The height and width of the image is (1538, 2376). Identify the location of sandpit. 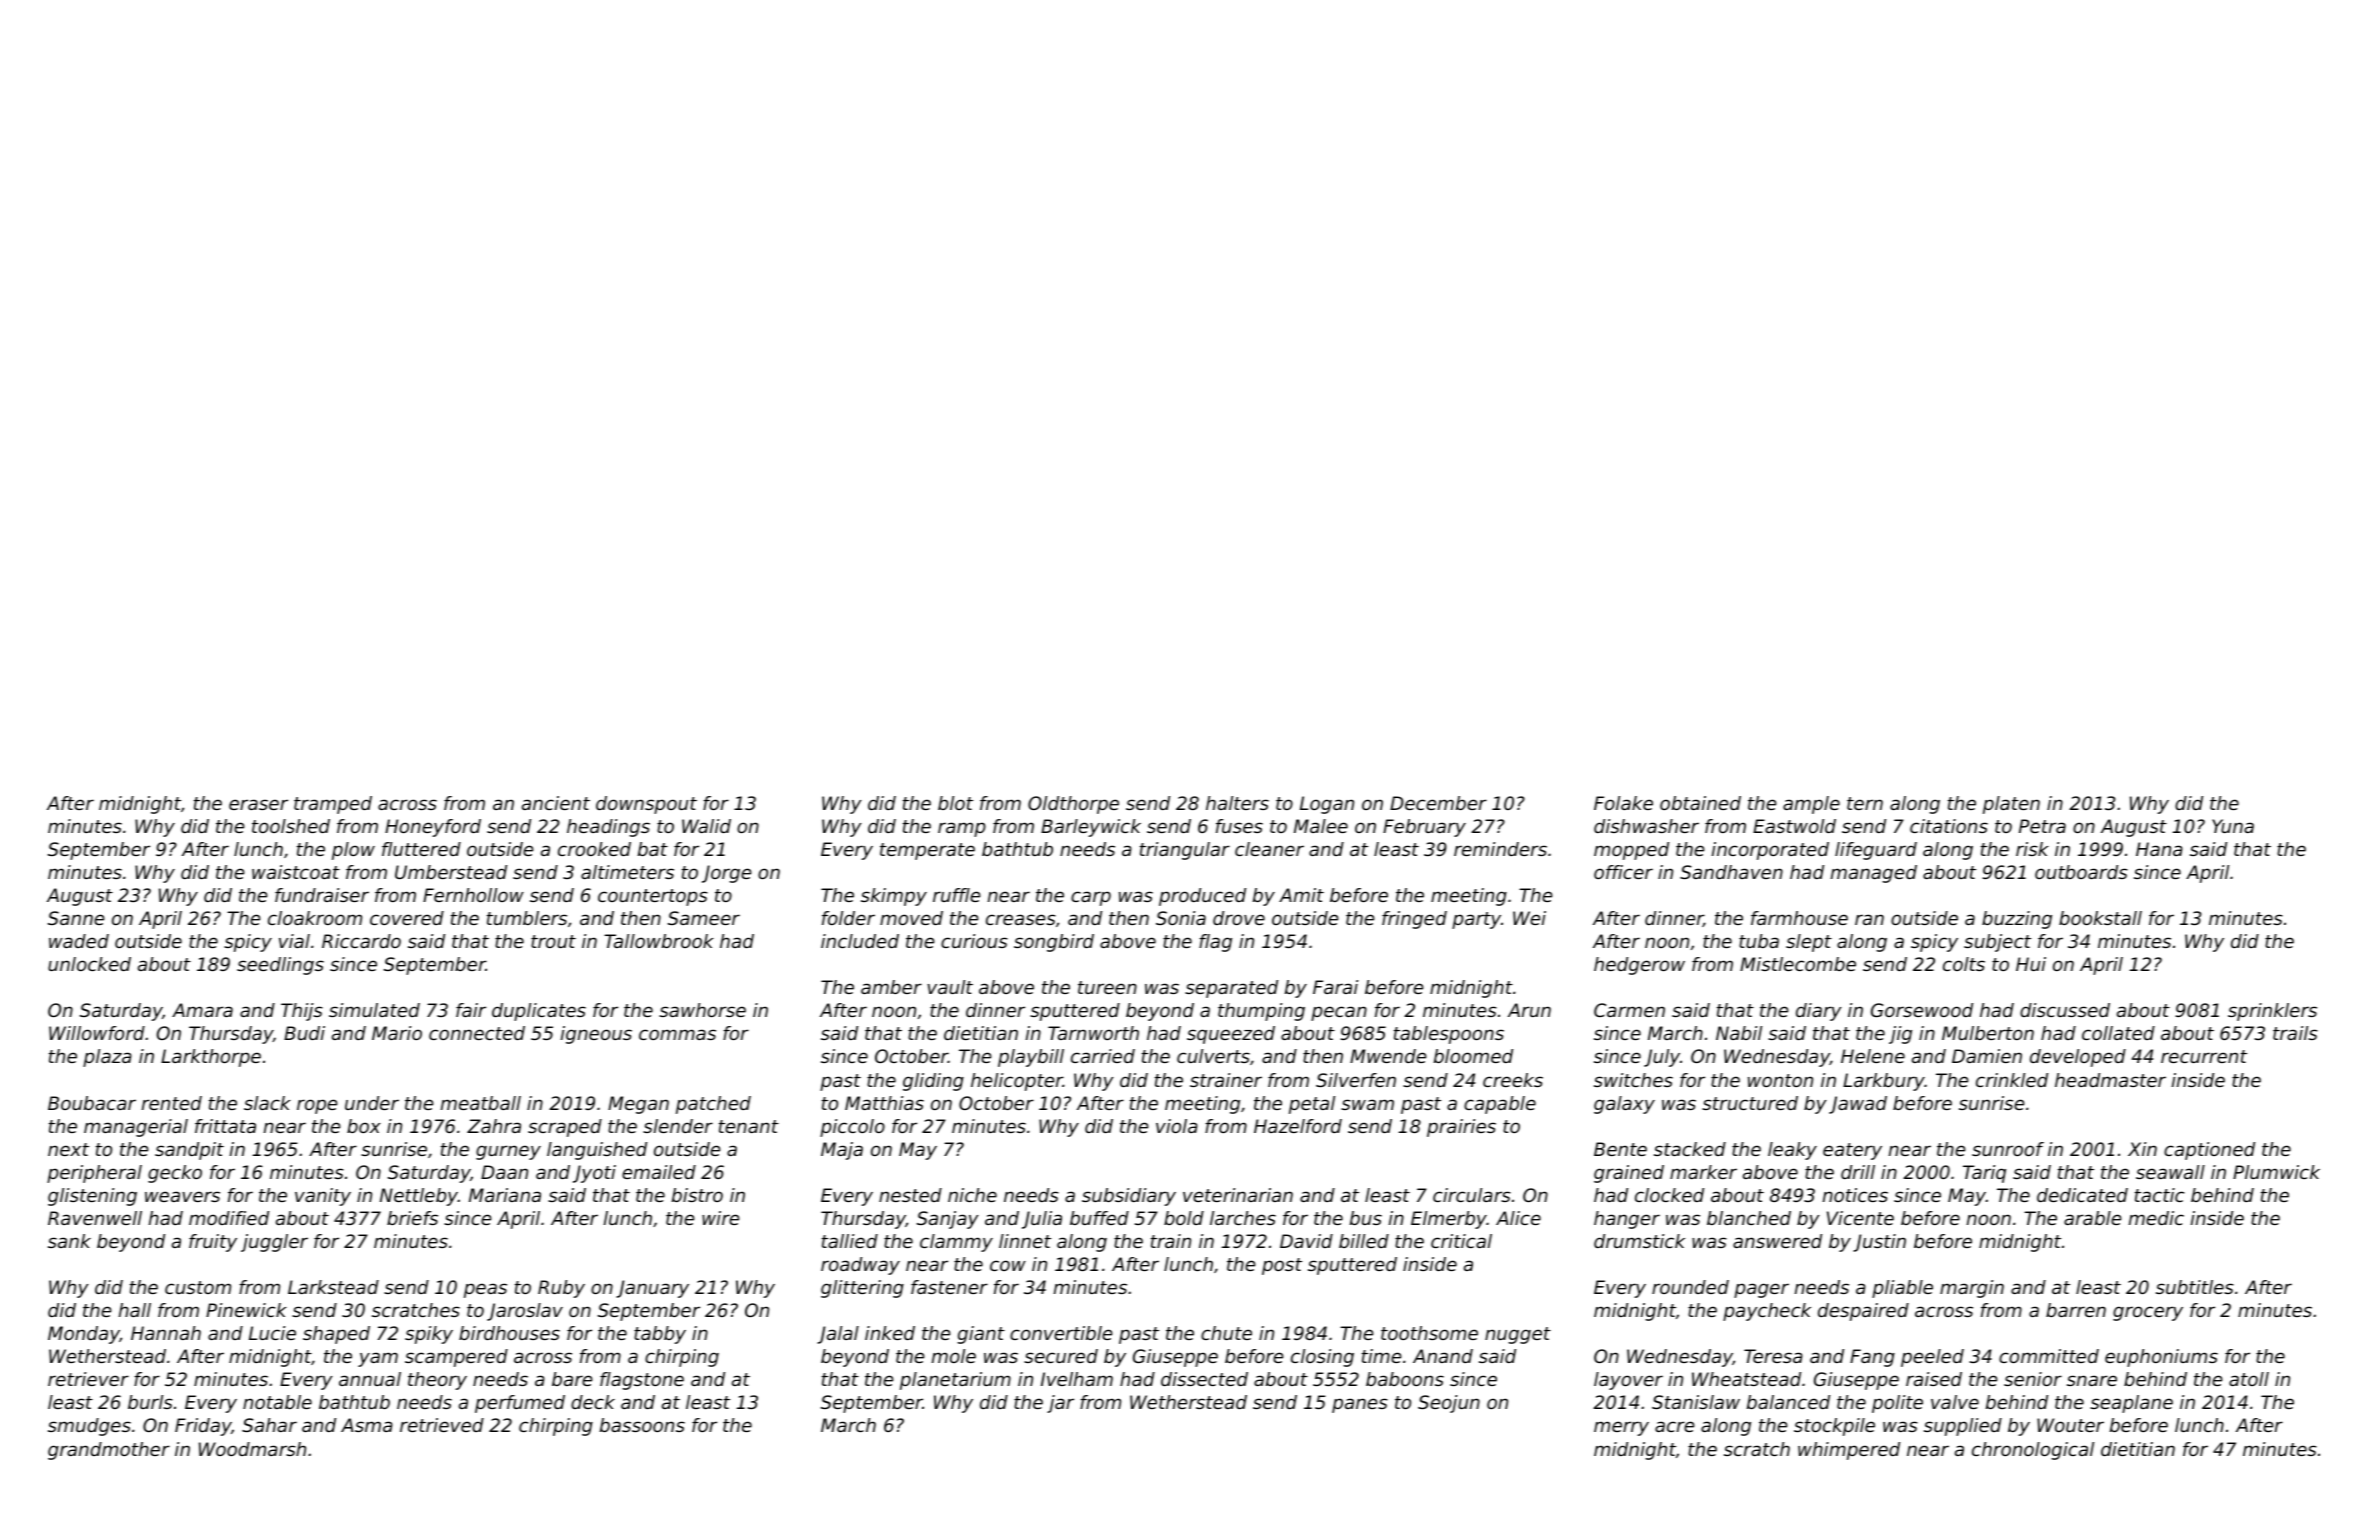
(189, 1151).
